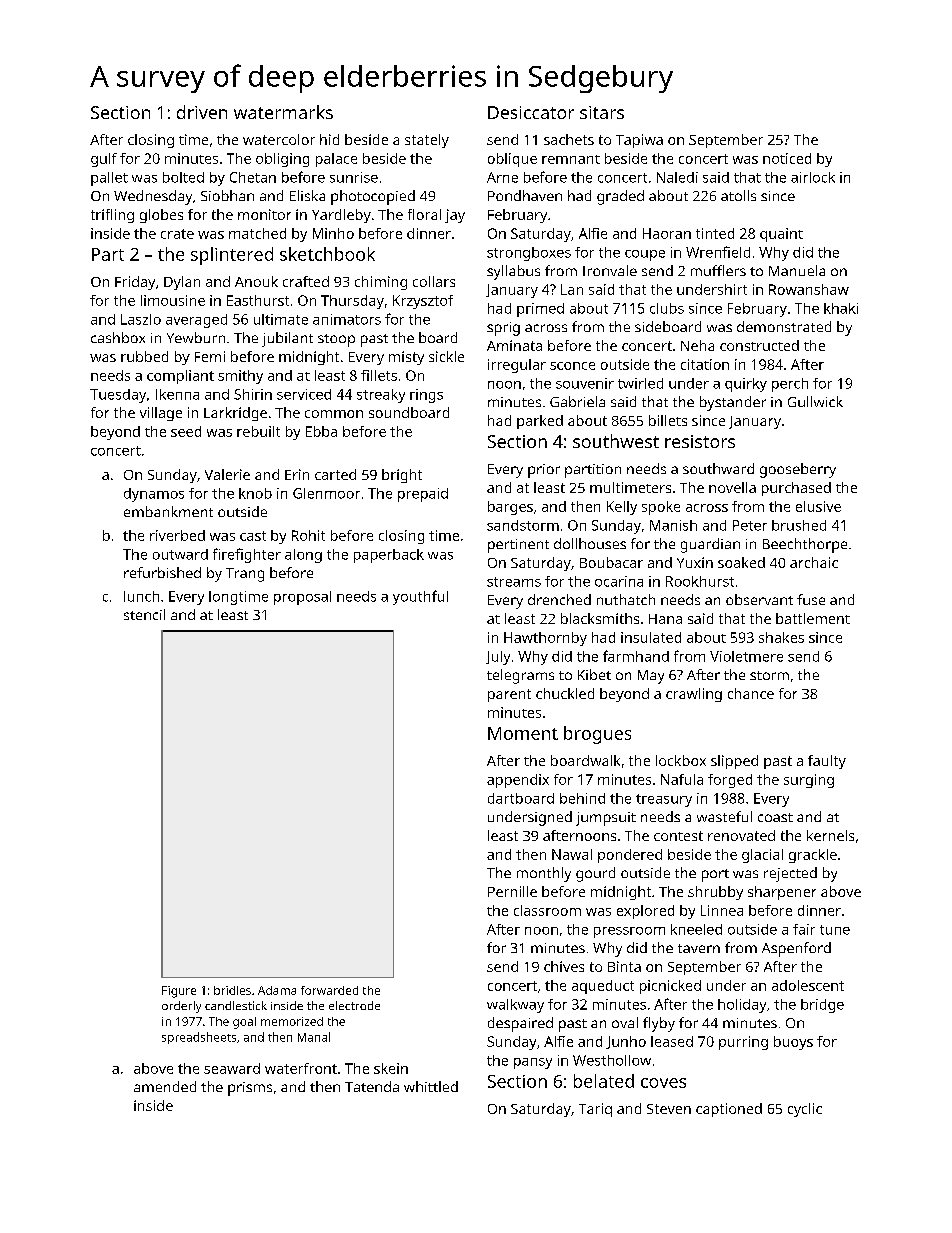 This screenshot has height=1233, width=952. Describe the element at coordinates (182, 283) in the screenshot. I see `Dylan` at that location.
